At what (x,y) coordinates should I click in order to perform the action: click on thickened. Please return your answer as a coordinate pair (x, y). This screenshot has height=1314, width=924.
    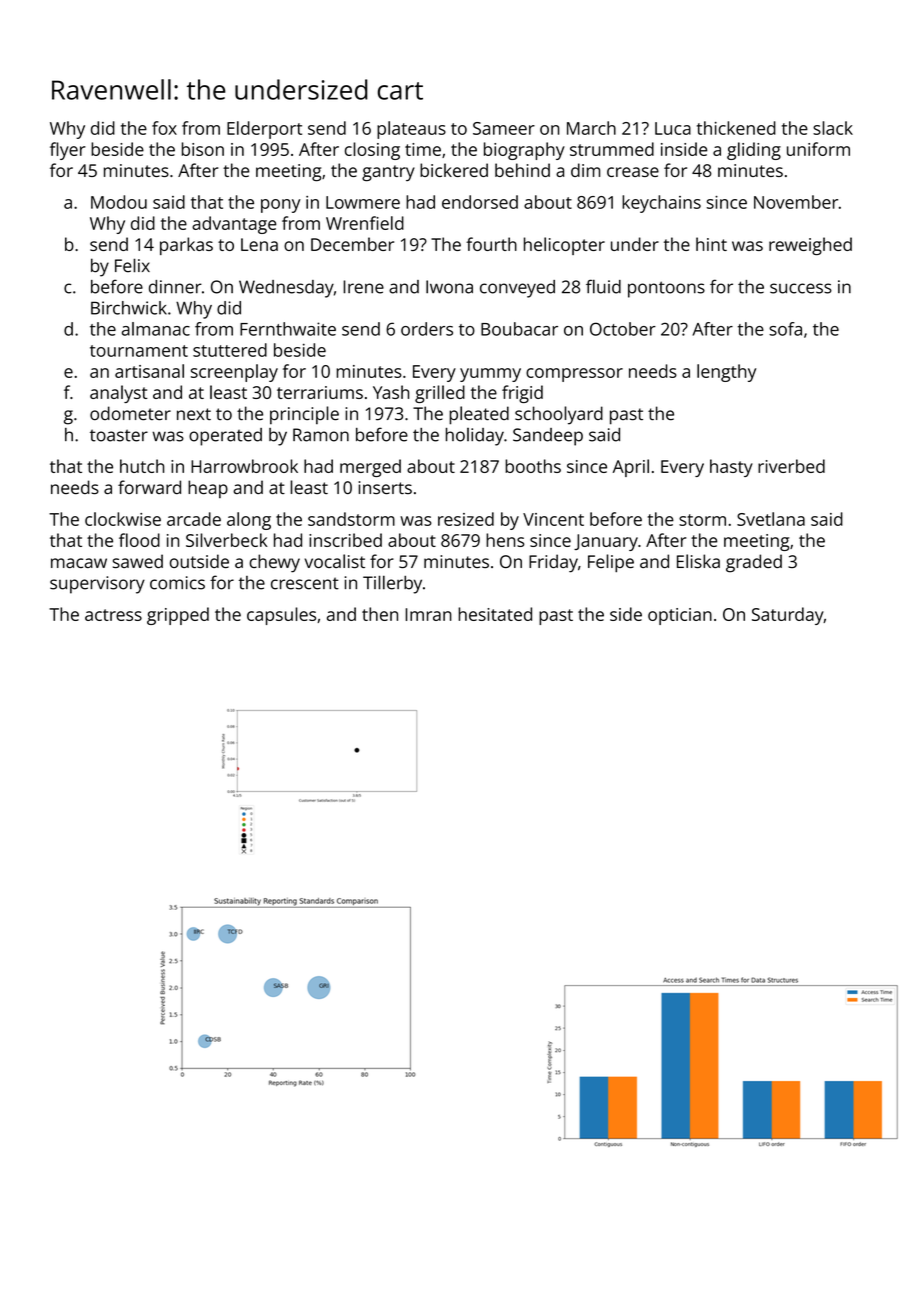
    Looking at the image, I should click on (736, 128).
